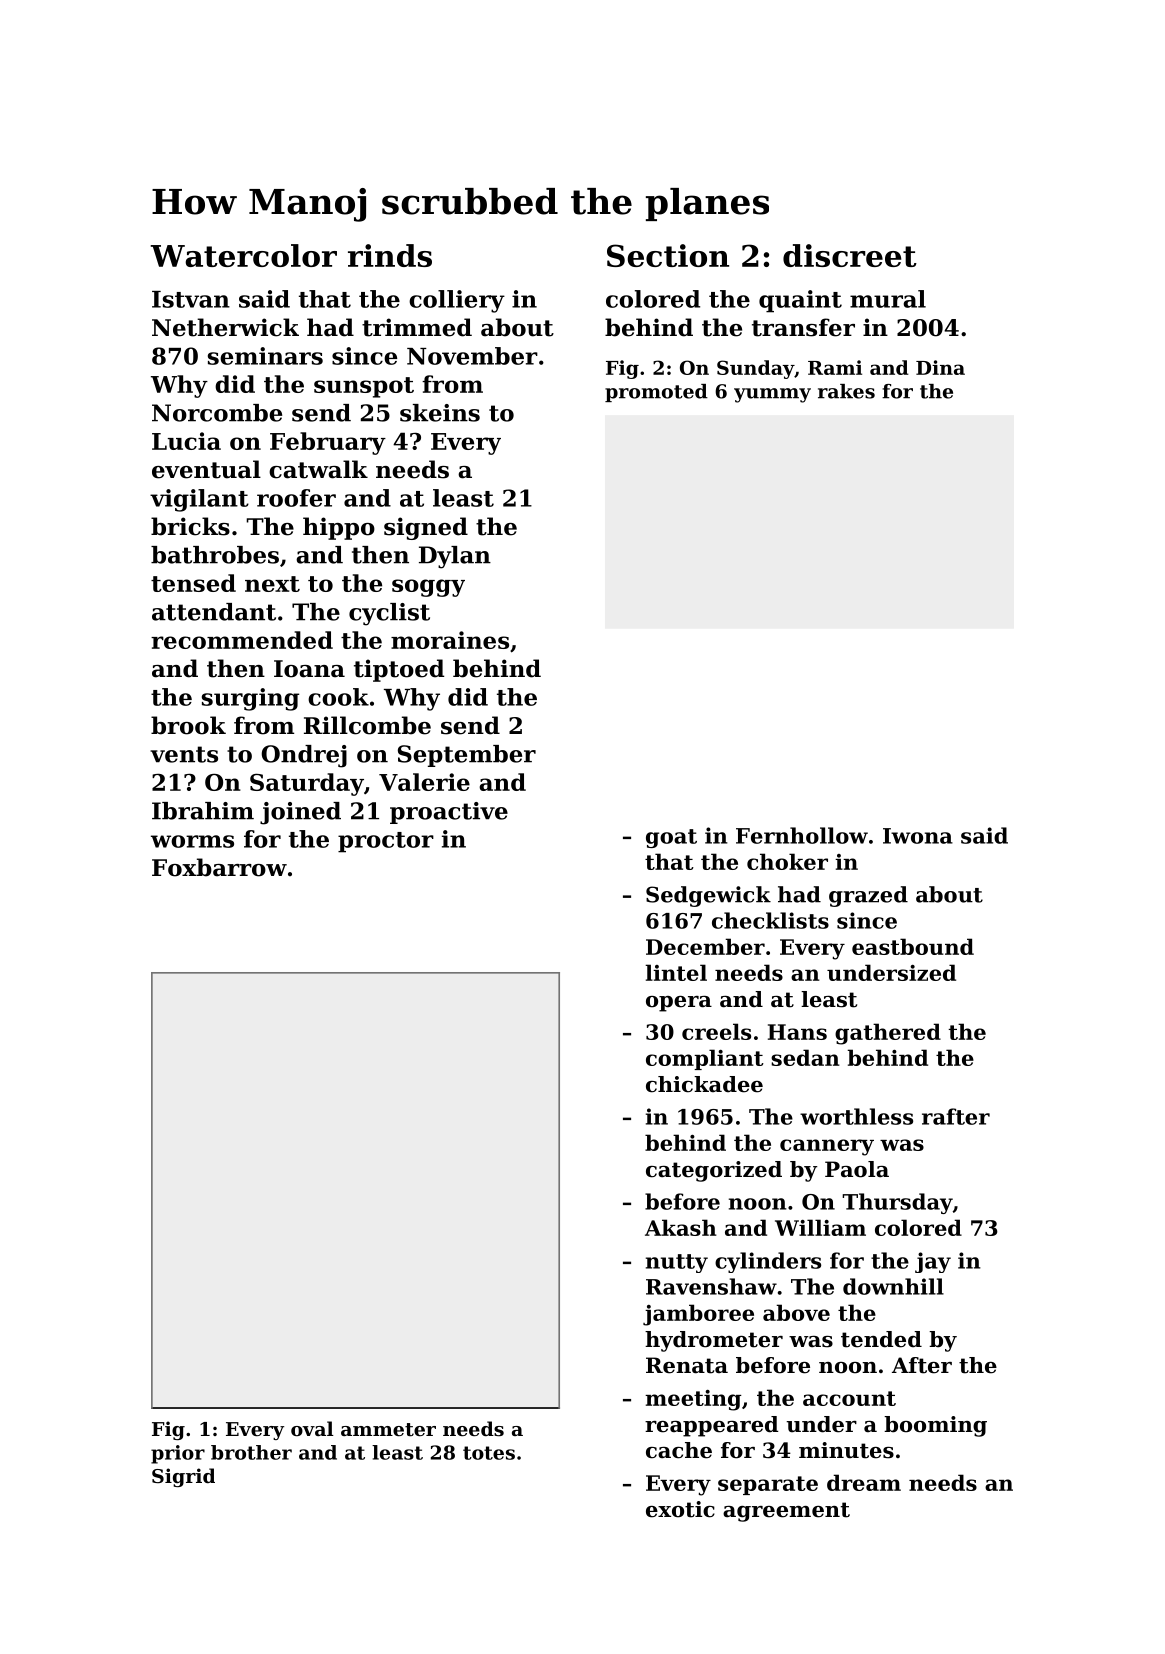 The width and height of the page is (1165, 1654). I want to click on Watercolor, so click(243, 255).
